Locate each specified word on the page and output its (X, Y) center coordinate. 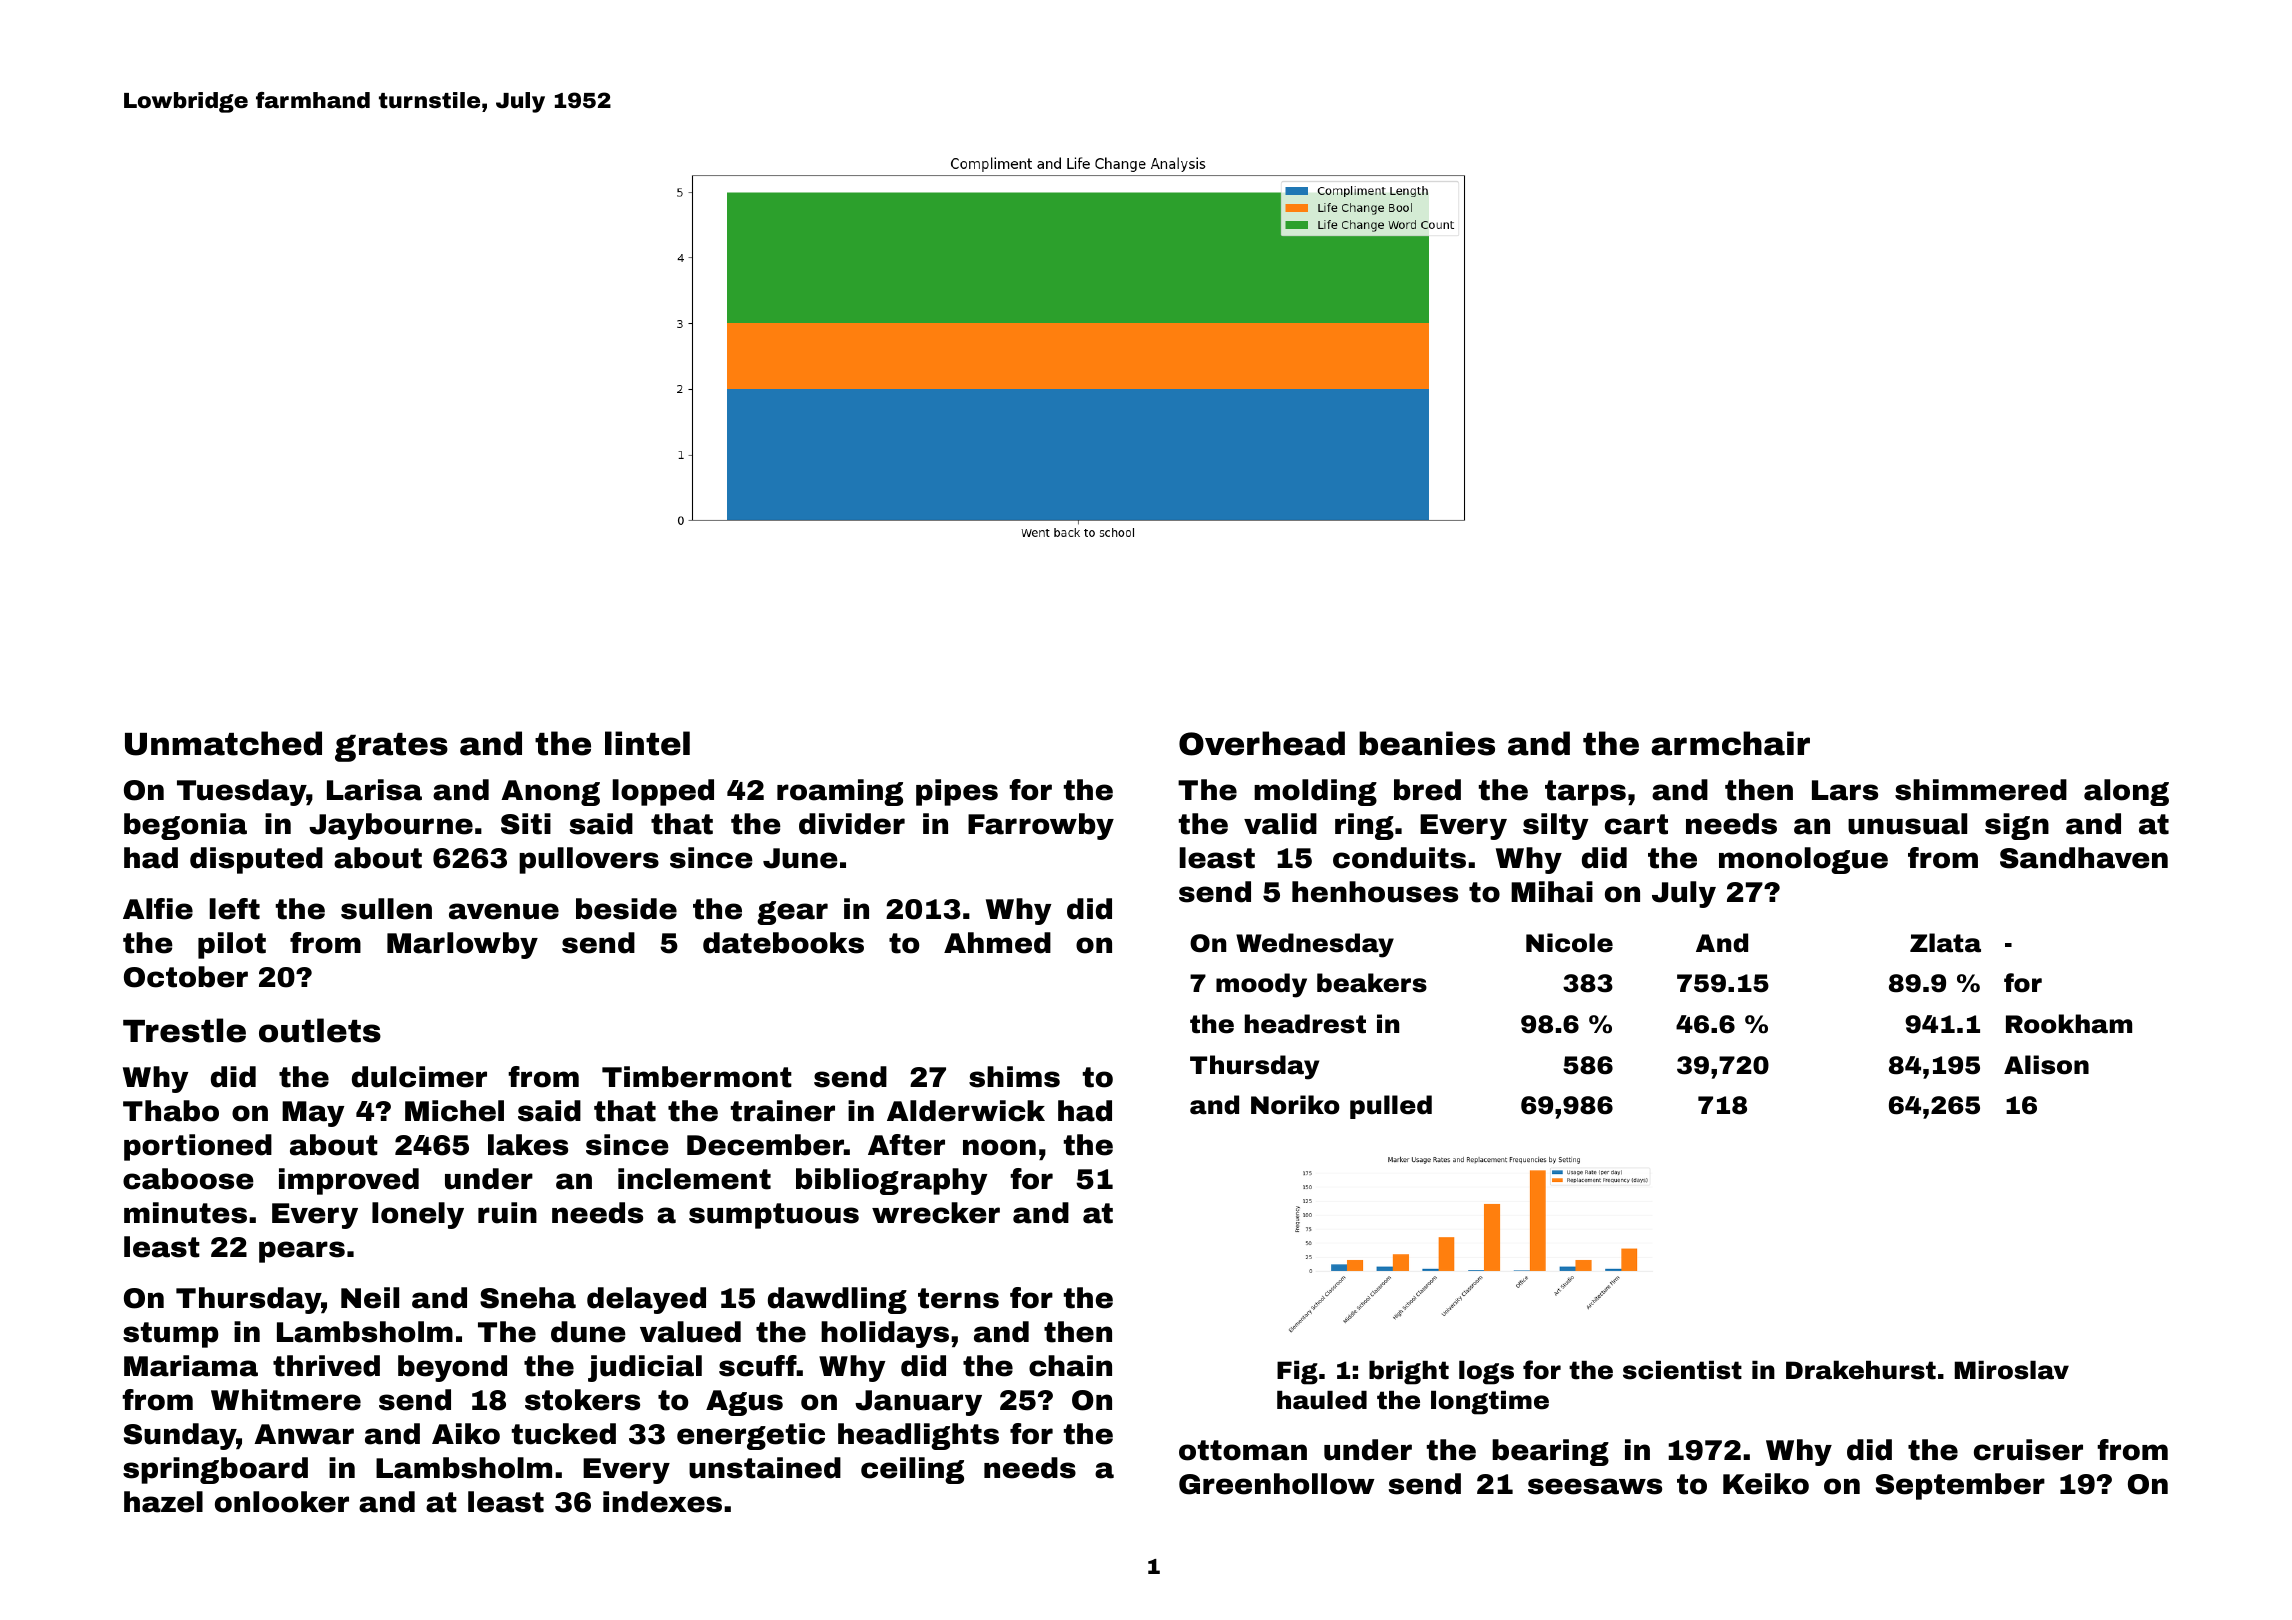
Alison (2046, 1065)
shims (1014, 1077)
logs (1486, 1373)
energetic (751, 1436)
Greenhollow (1277, 1484)
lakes (528, 1145)
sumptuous (774, 1216)
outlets (320, 1030)
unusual (1907, 824)
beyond (452, 1368)
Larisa (374, 790)
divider (852, 824)
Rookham (2069, 1024)
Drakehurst (1861, 1370)
